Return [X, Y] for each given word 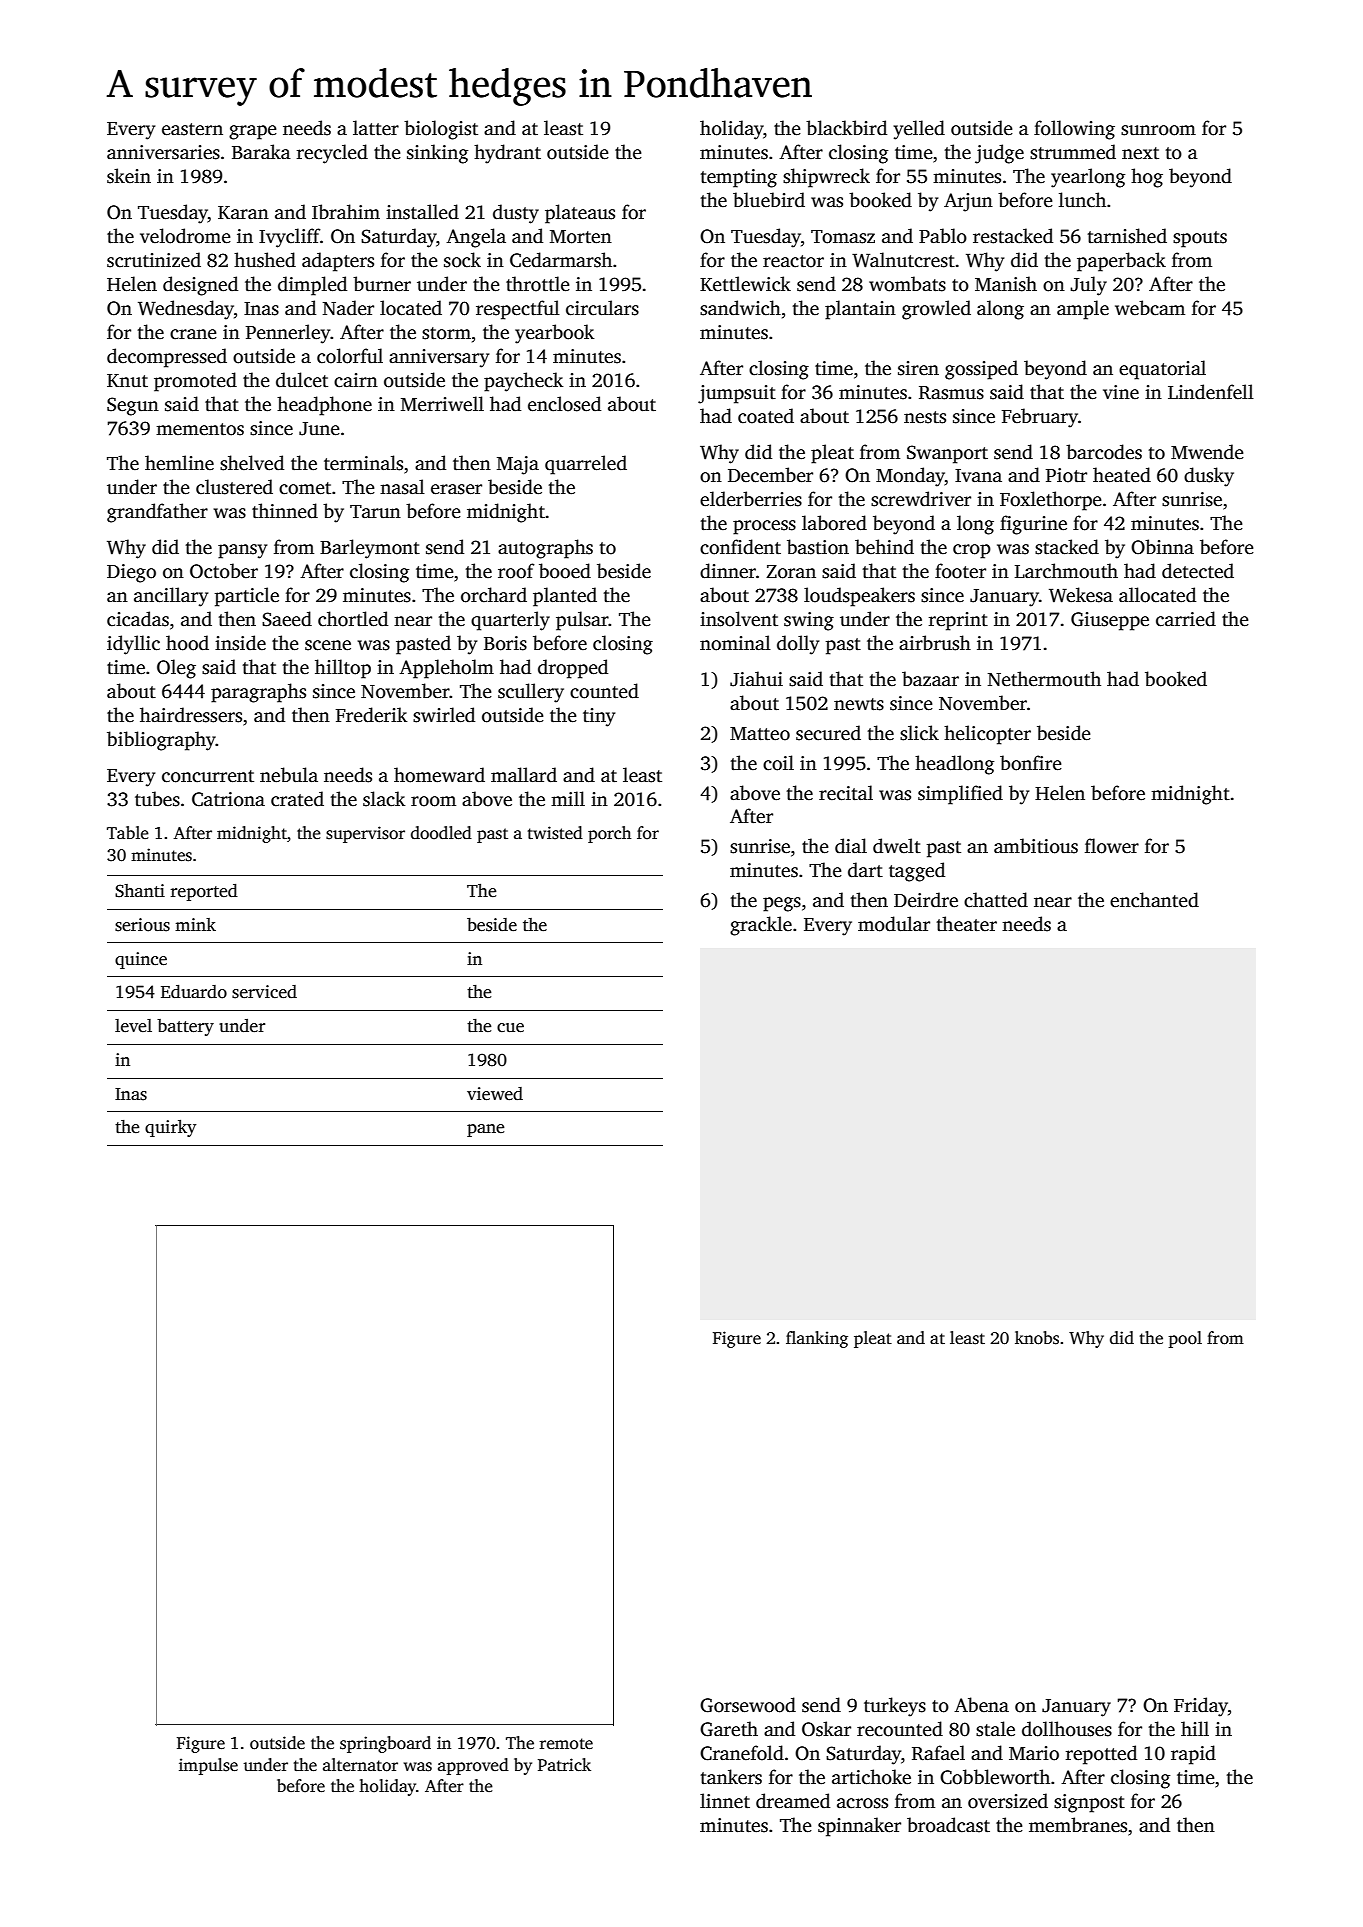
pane [485, 1130]
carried [1186, 619]
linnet [725, 1801]
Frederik [371, 715]
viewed [495, 1094]
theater [967, 924]
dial [851, 846]
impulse [208, 1766]
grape [253, 132]
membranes [1078, 1825]
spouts [1200, 239]
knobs [1037, 1338]
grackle [761, 926]
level [133, 1026]
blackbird [846, 128]
